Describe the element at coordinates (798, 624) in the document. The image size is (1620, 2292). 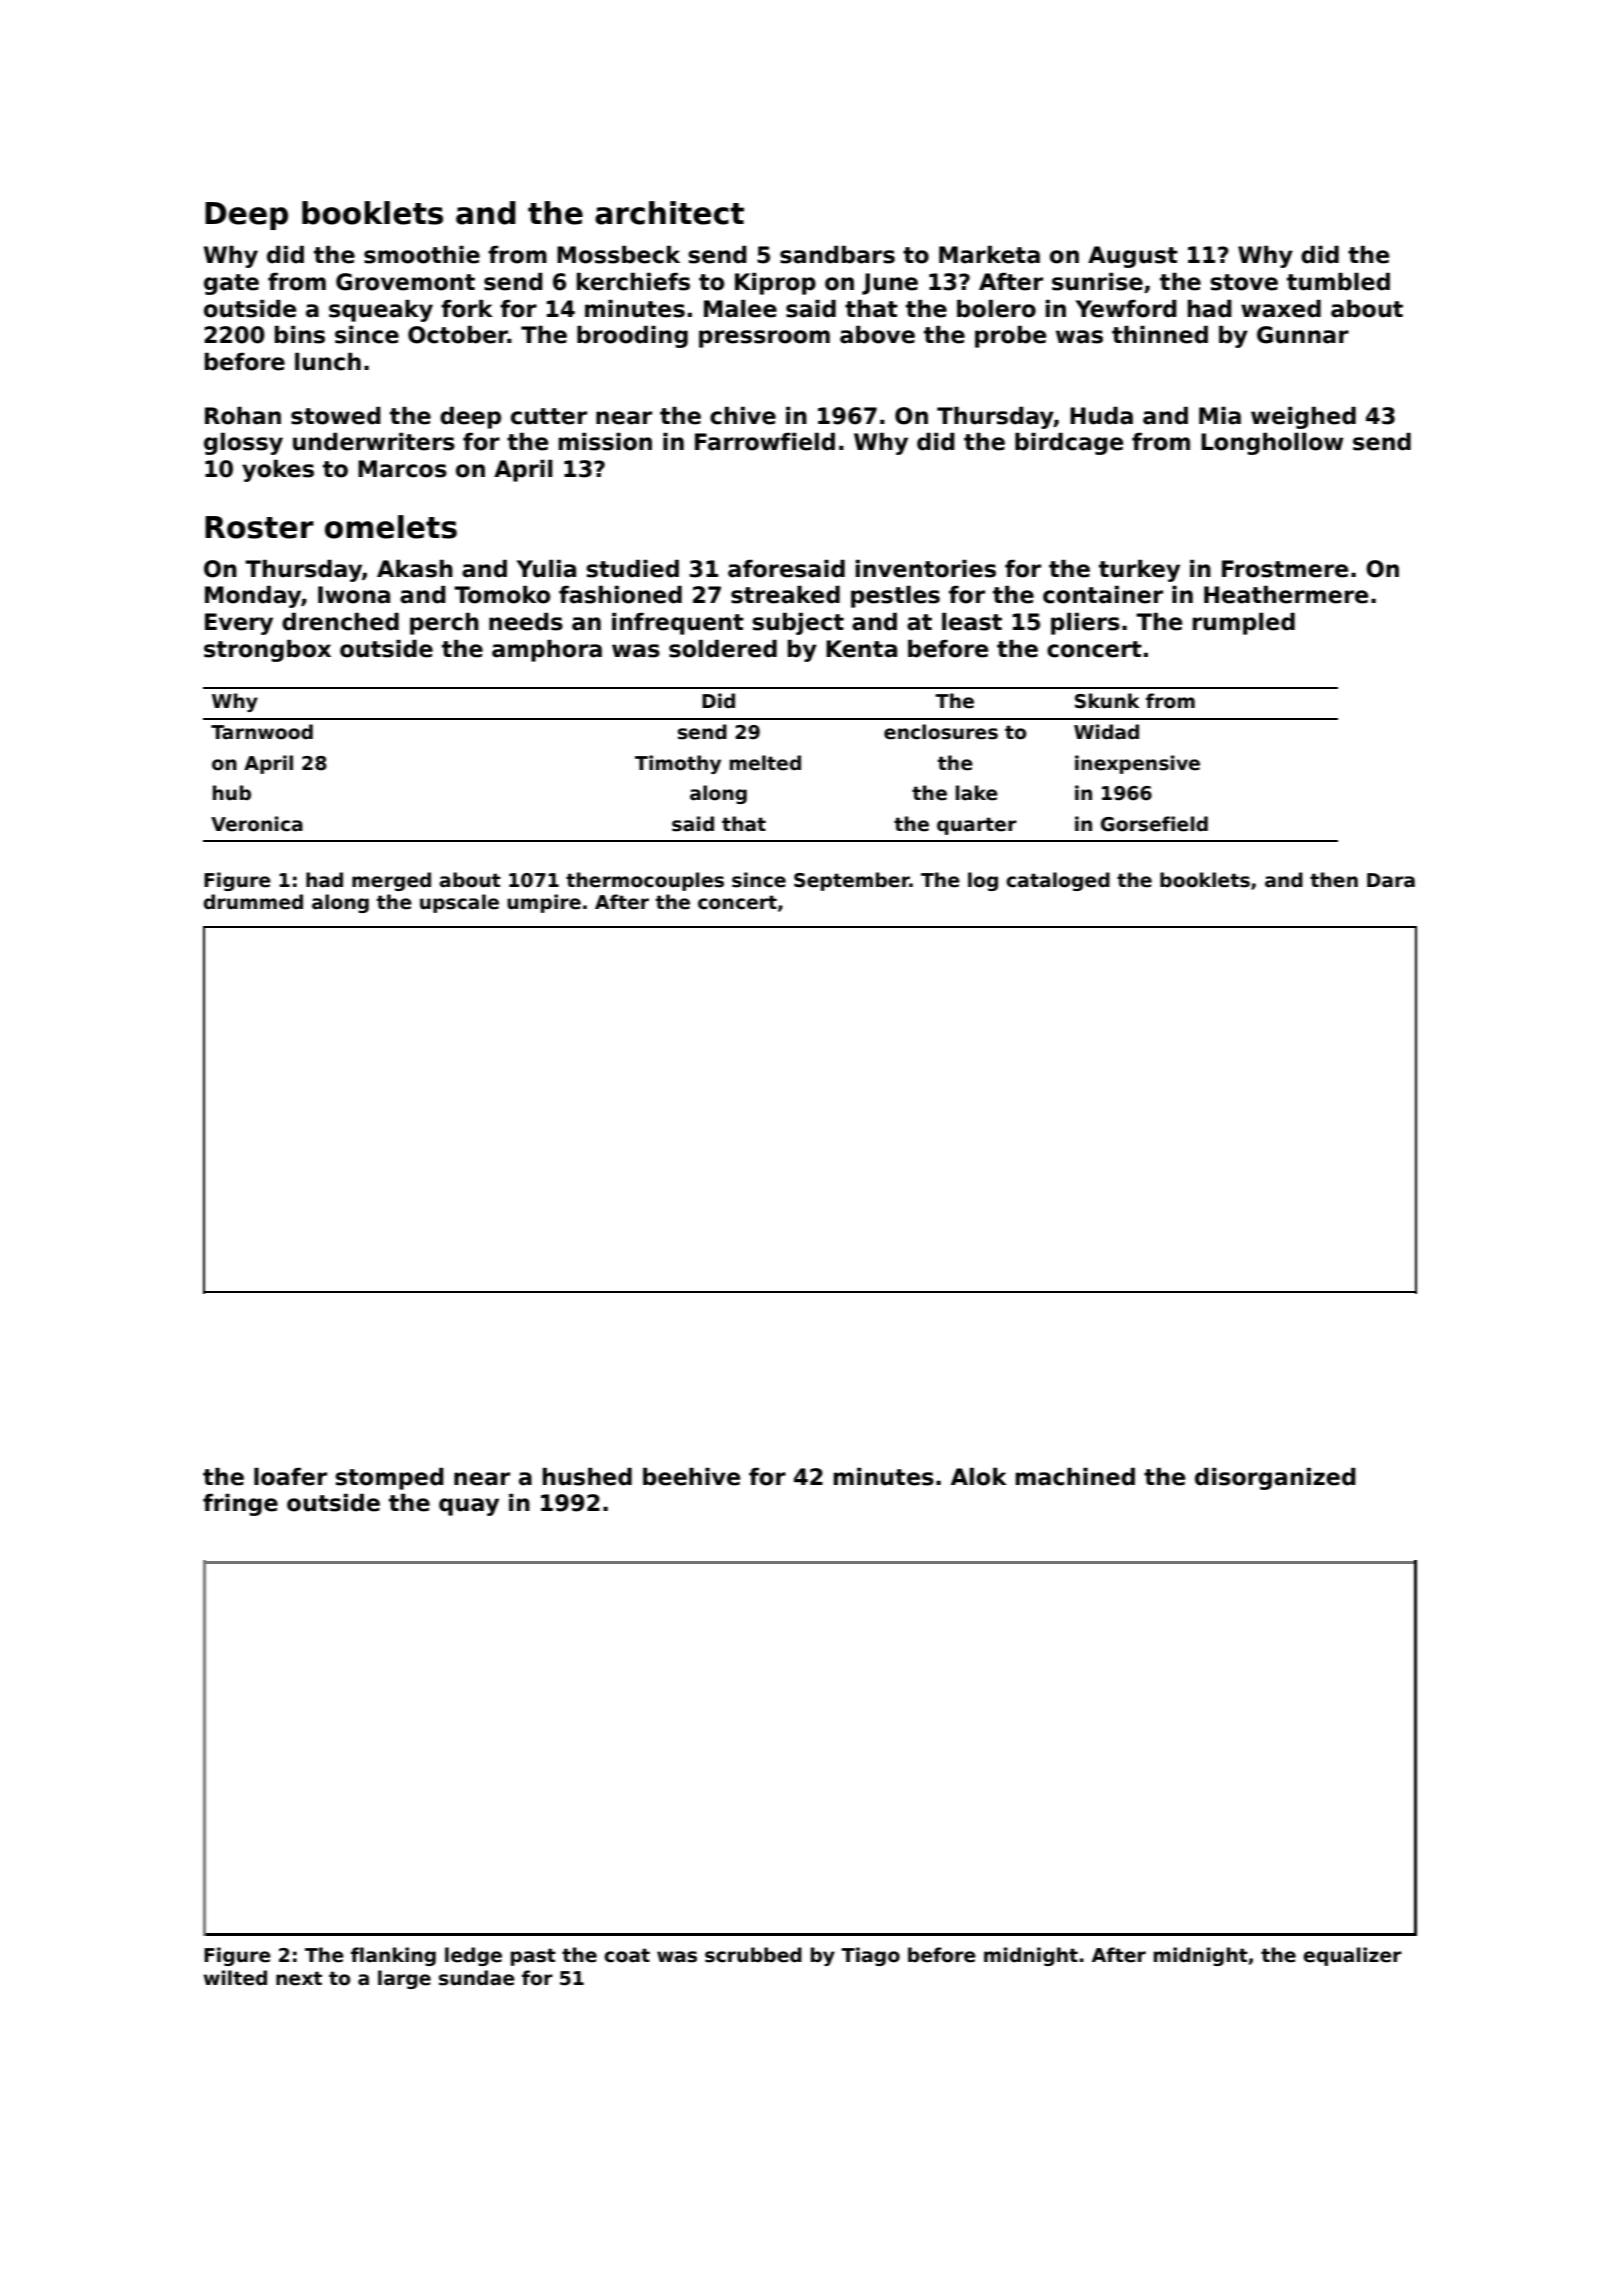
I see `subject` at that location.
